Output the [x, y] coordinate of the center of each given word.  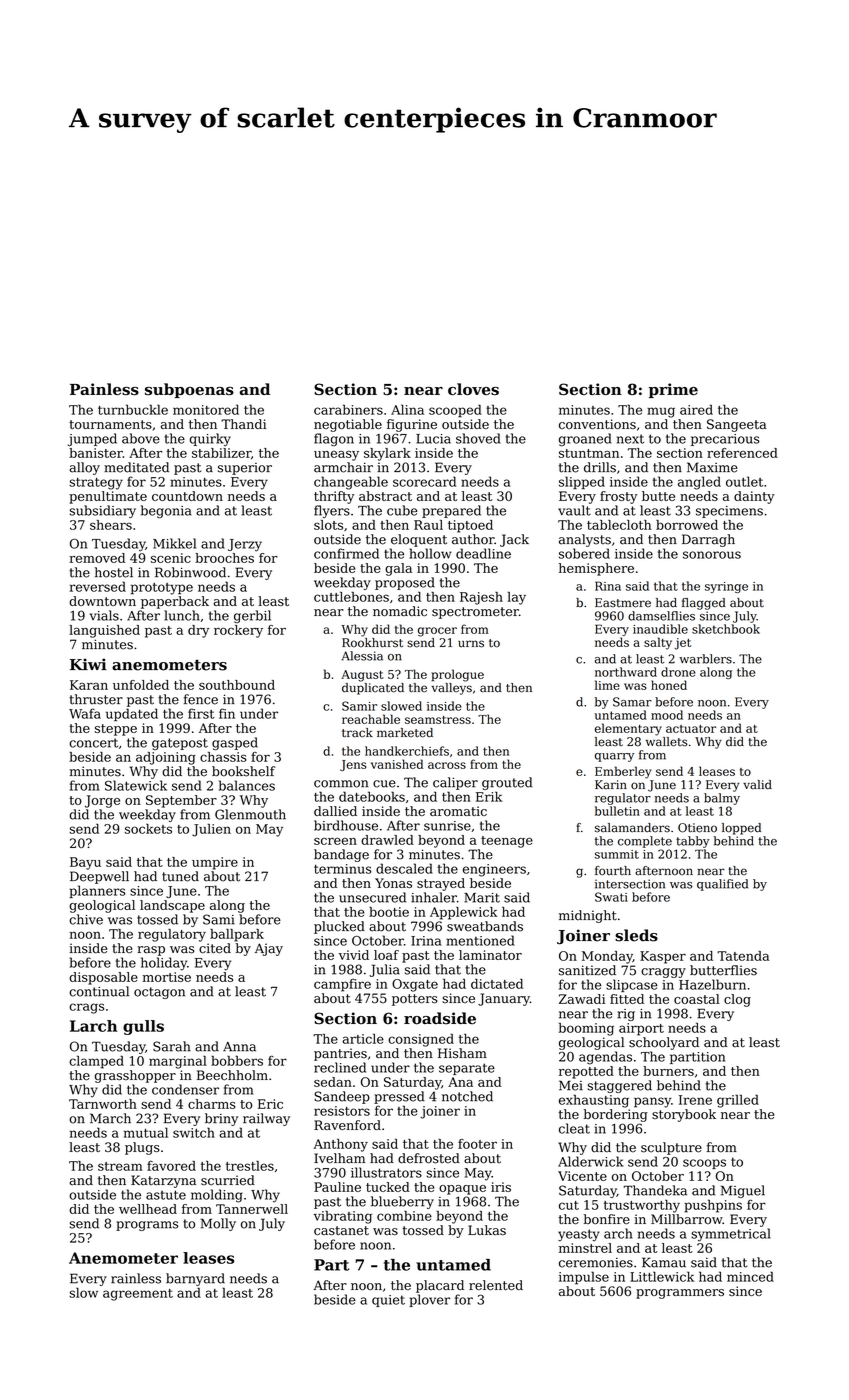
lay [516, 598]
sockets [148, 829]
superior [245, 469]
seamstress [438, 720]
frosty [618, 497]
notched [467, 1096]
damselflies [661, 616]
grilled [738, 1101]
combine [404, 1216]
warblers [705, 659]
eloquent [419, 540]
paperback [175, 602]
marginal [178, 1062]
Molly [218, 1224]
